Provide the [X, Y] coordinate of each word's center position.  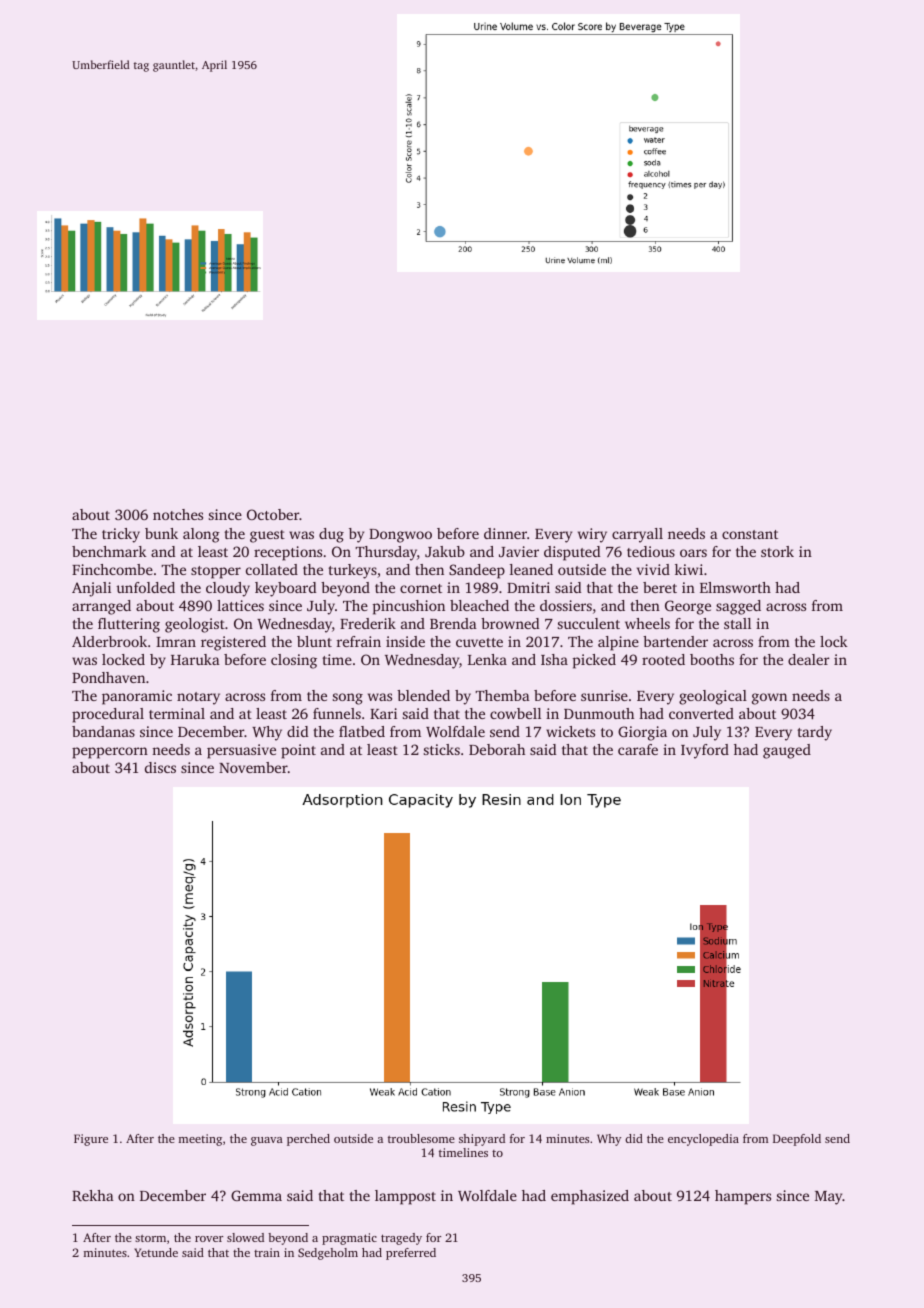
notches [178, 514]
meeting [200, 1140]
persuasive [241, 751]
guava [267, 1141]
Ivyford [705, 751]
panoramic [137, 697]
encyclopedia [703, 1140]
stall [737, 623]
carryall [637, 535]
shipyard [482, 1140]
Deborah [497, 749]
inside [405, 641]
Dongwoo [400, 536]
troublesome [421, 1138]
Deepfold [797, 1140]
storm [150, 1238]
